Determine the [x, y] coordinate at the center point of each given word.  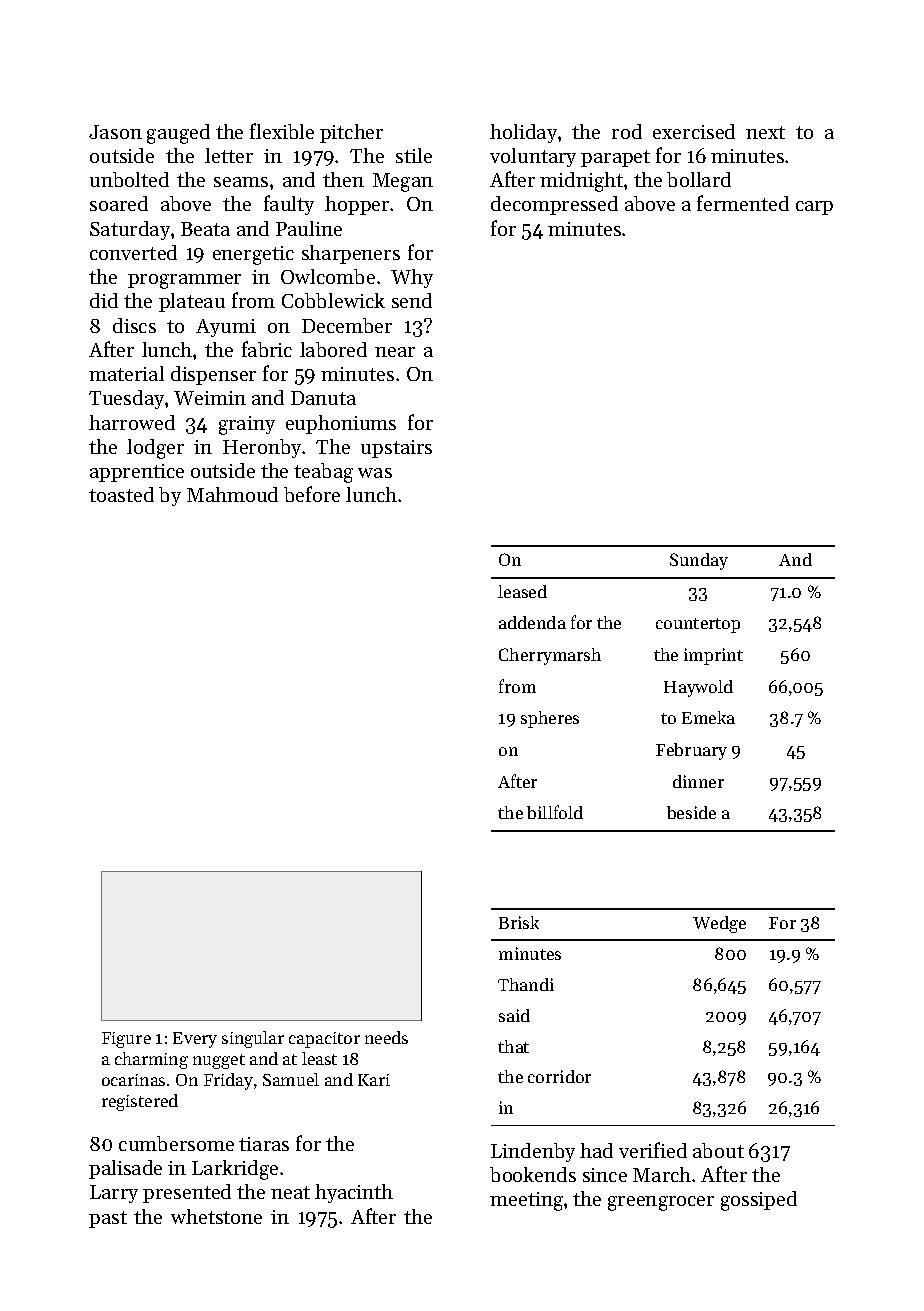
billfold [555, 812]
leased [522, 591]
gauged [178, 134]
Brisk [519, 922]
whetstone [216, 1216]
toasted [121, 494]
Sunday [699, 561]
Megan [403, 182]
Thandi [526, 984]
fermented [743, 203]
